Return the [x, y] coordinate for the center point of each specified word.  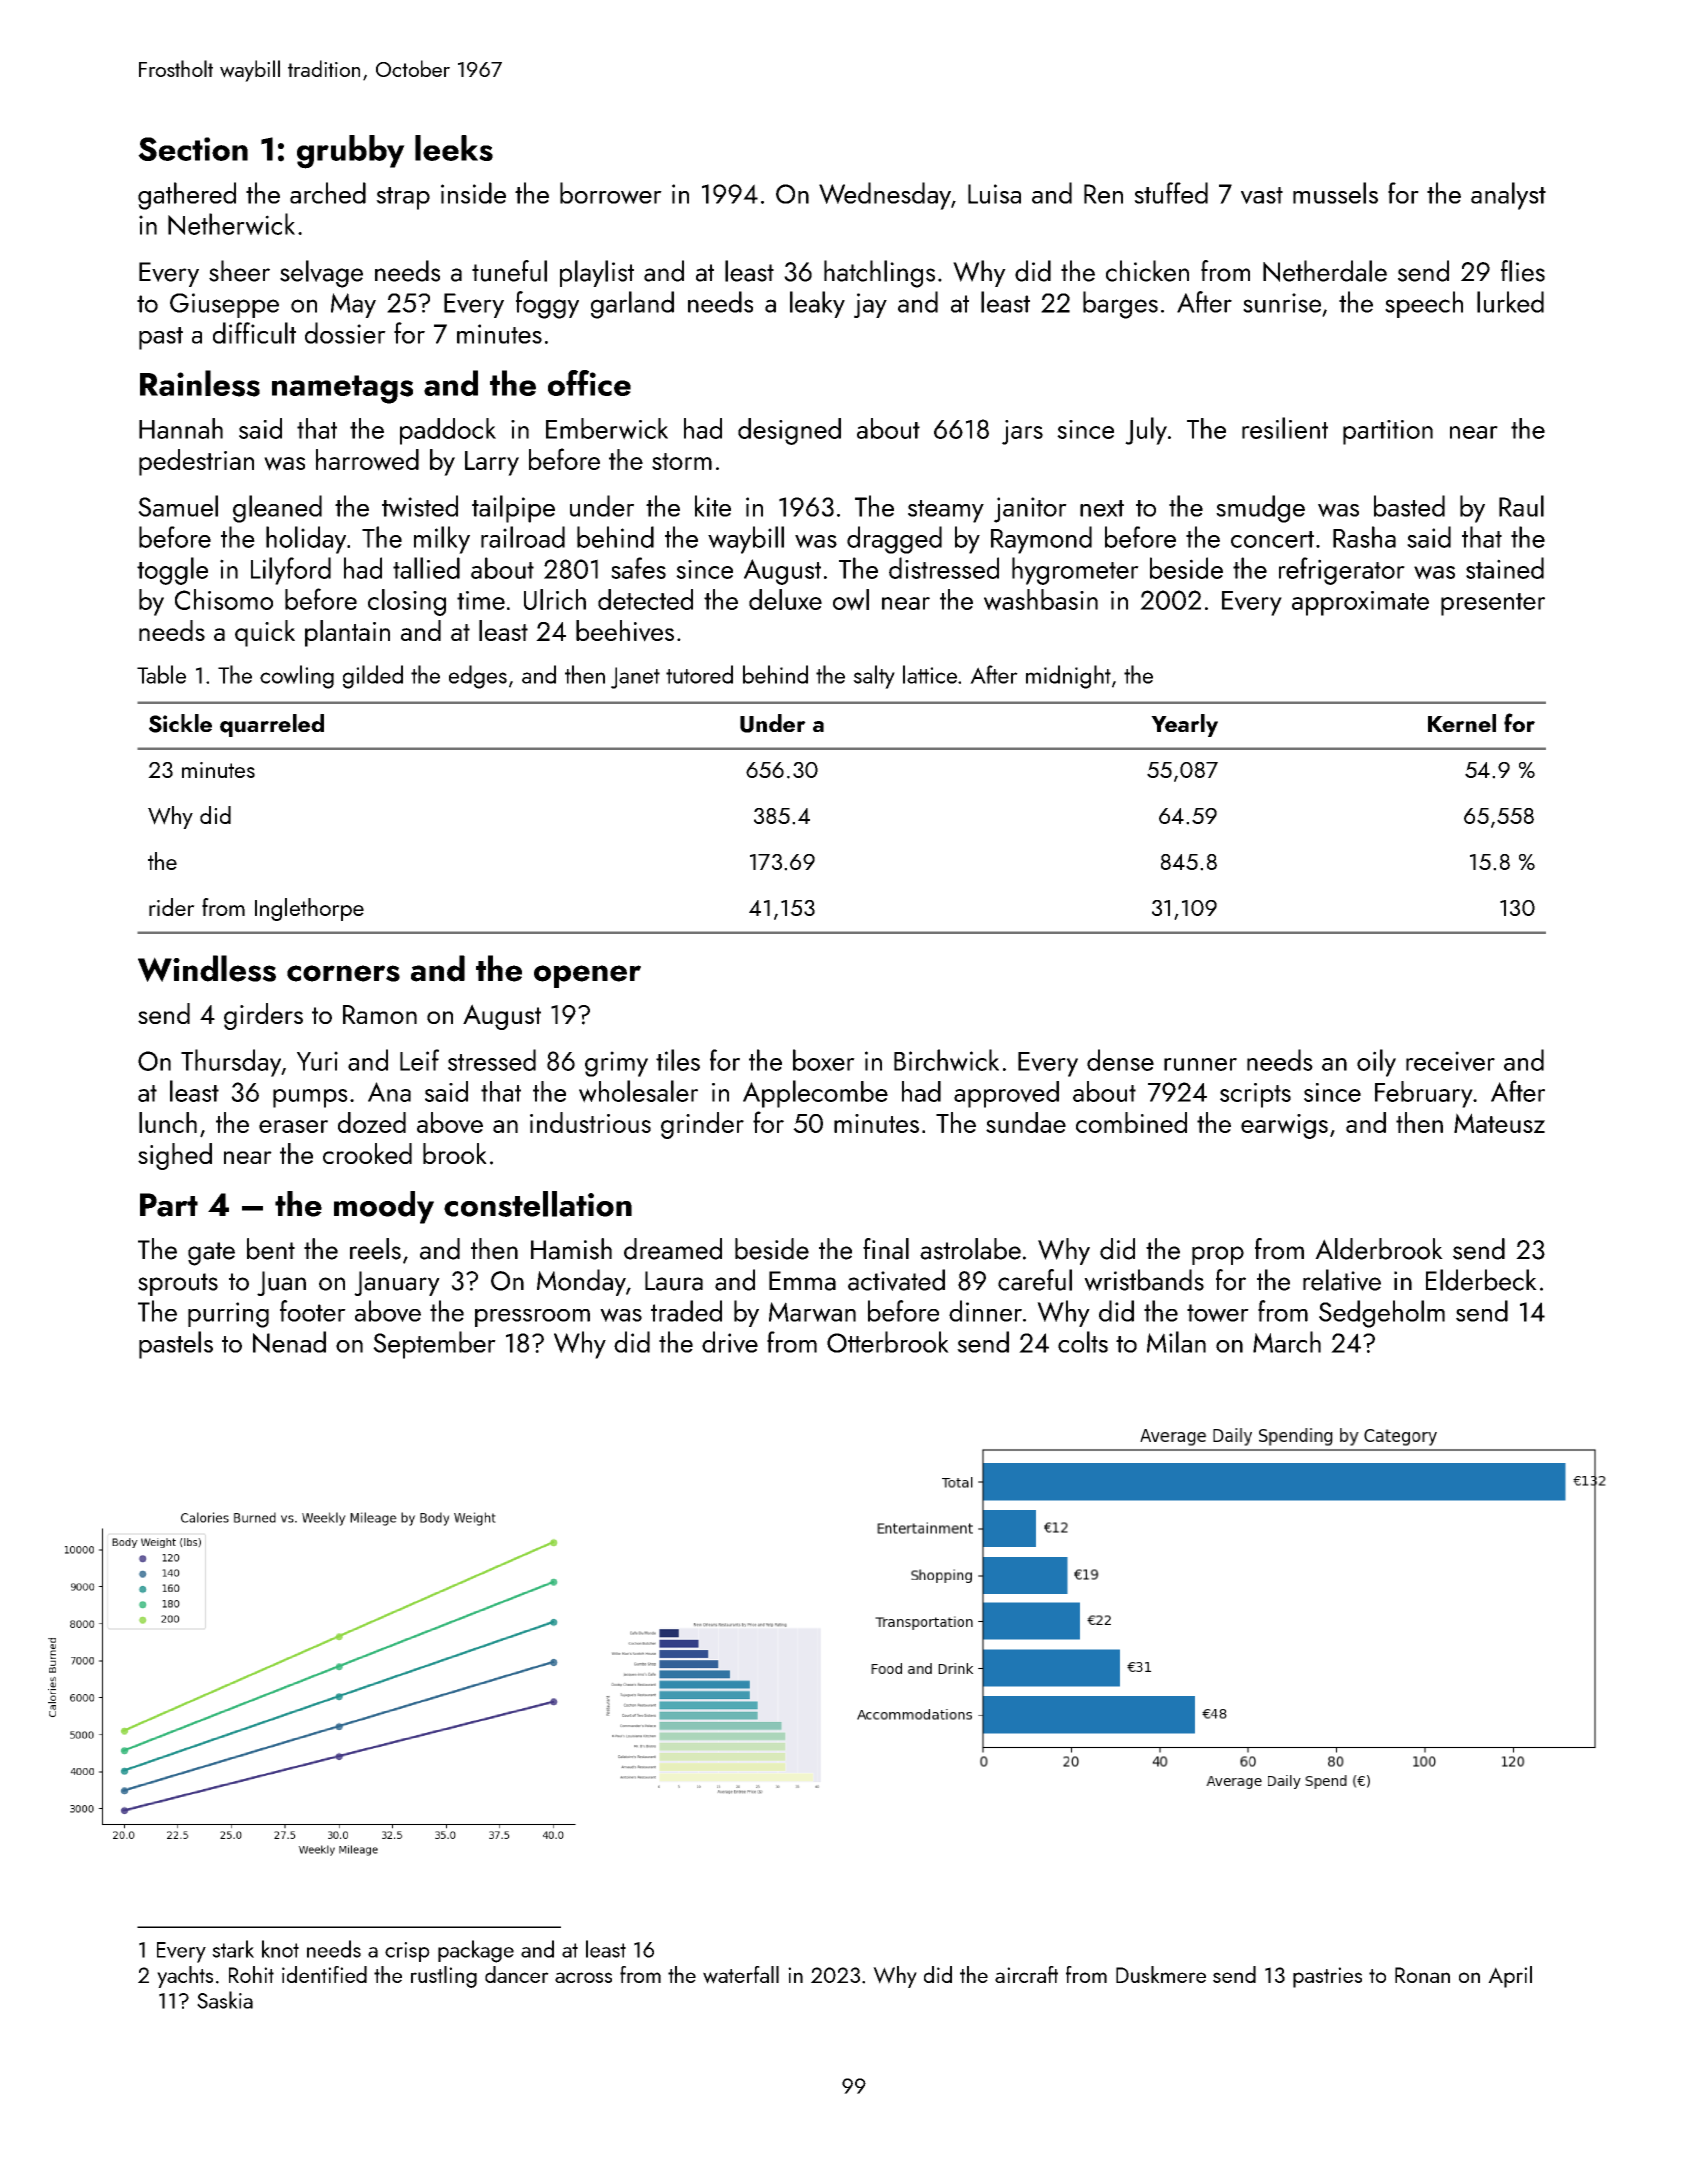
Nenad [289, 1342]
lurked [1510, 302]
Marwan [812, 1312]
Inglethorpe [309, 909]
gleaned [277, 509]
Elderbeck [1481, 1280]
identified [324, 1974]
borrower [611, 193]
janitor [1030, 510]
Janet [635, 678]
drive [730, 1342]
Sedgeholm [1382, 1314]
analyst [1508, 196]
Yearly [1184, 725]
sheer [239, 271]
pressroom [532, 1318]
